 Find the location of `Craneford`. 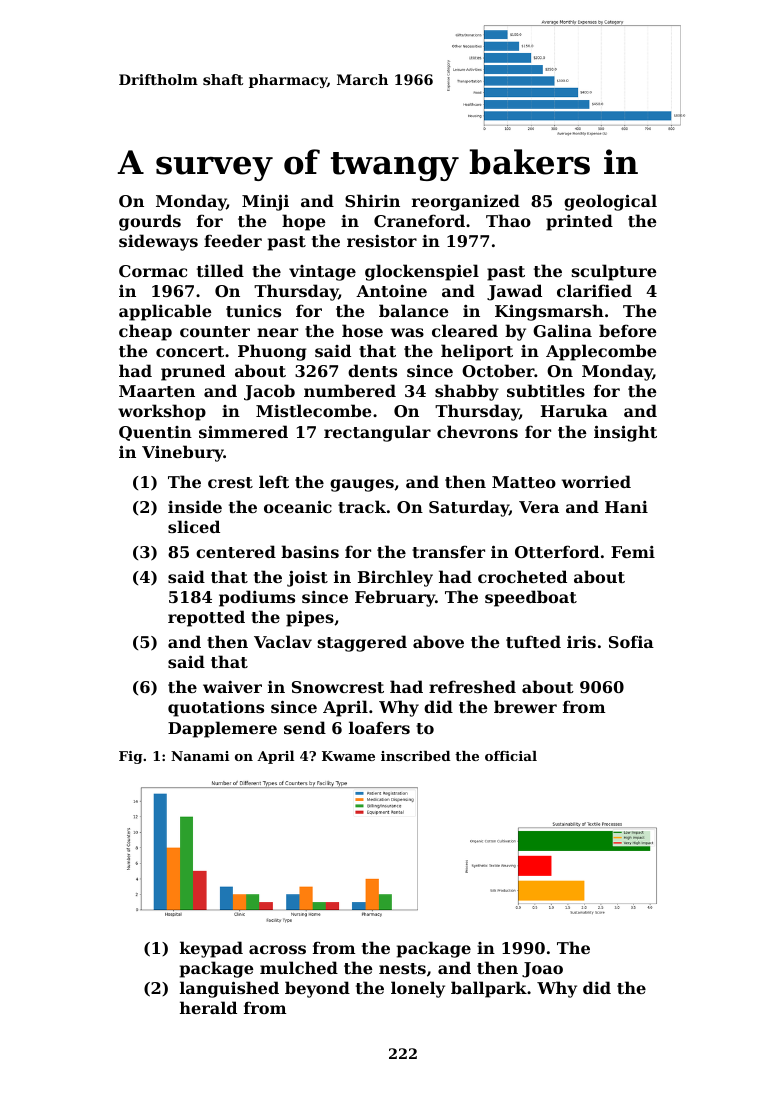

Craneford is located at coordinates (419, 220).
